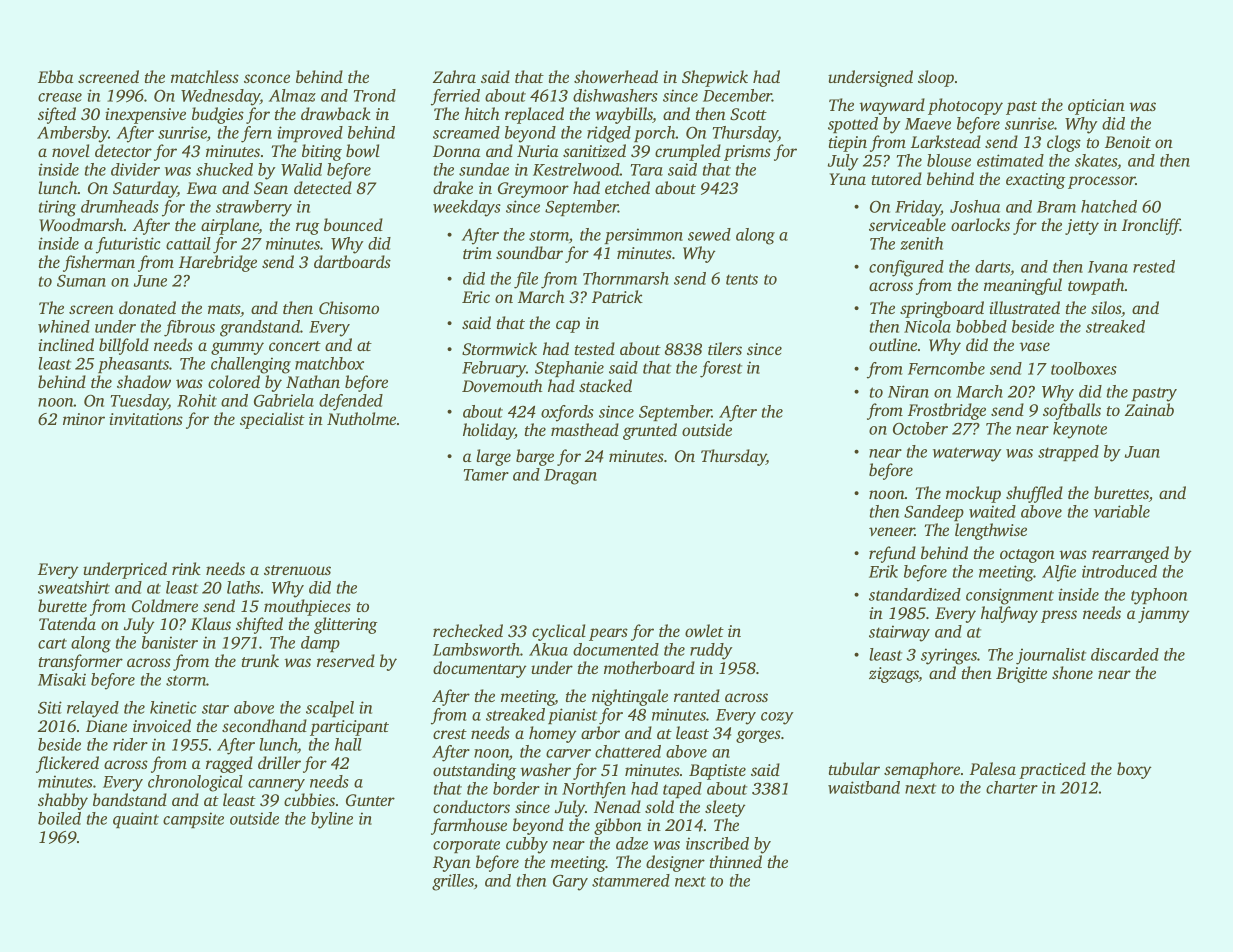  I want to click on sleety, so click(725, 808).
